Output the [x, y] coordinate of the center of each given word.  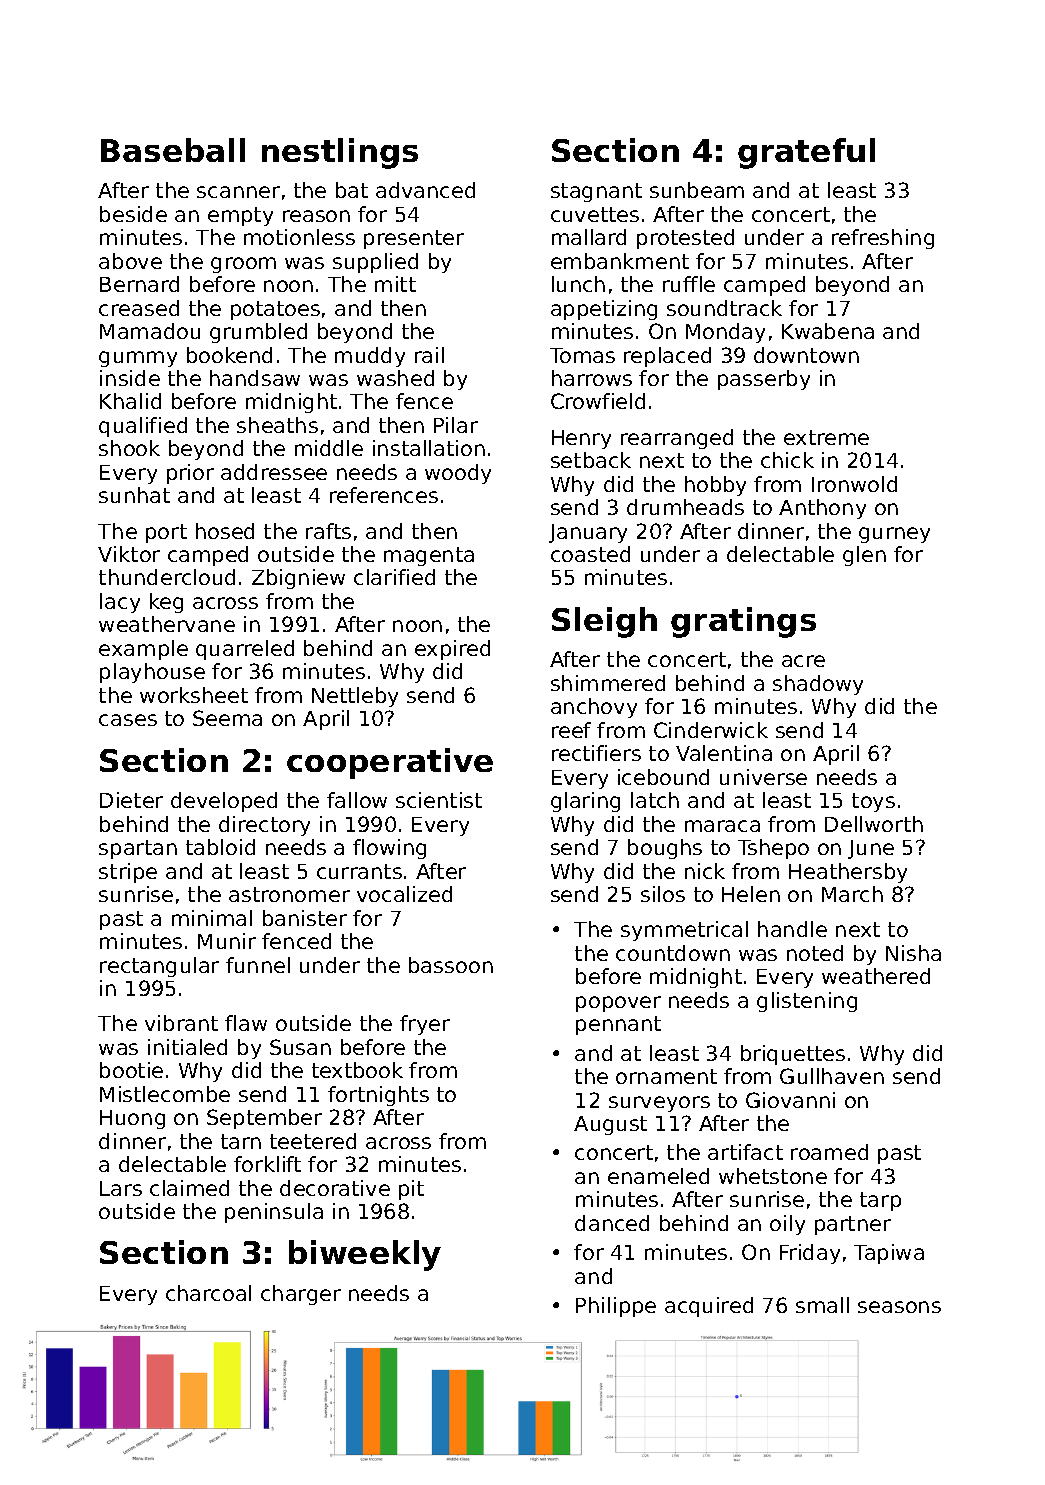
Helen [751, 894]
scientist [439, 800]
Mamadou [150, 331]
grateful [806, 153]
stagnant [596, 192]
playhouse [152, 673]
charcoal [208, 1293]
